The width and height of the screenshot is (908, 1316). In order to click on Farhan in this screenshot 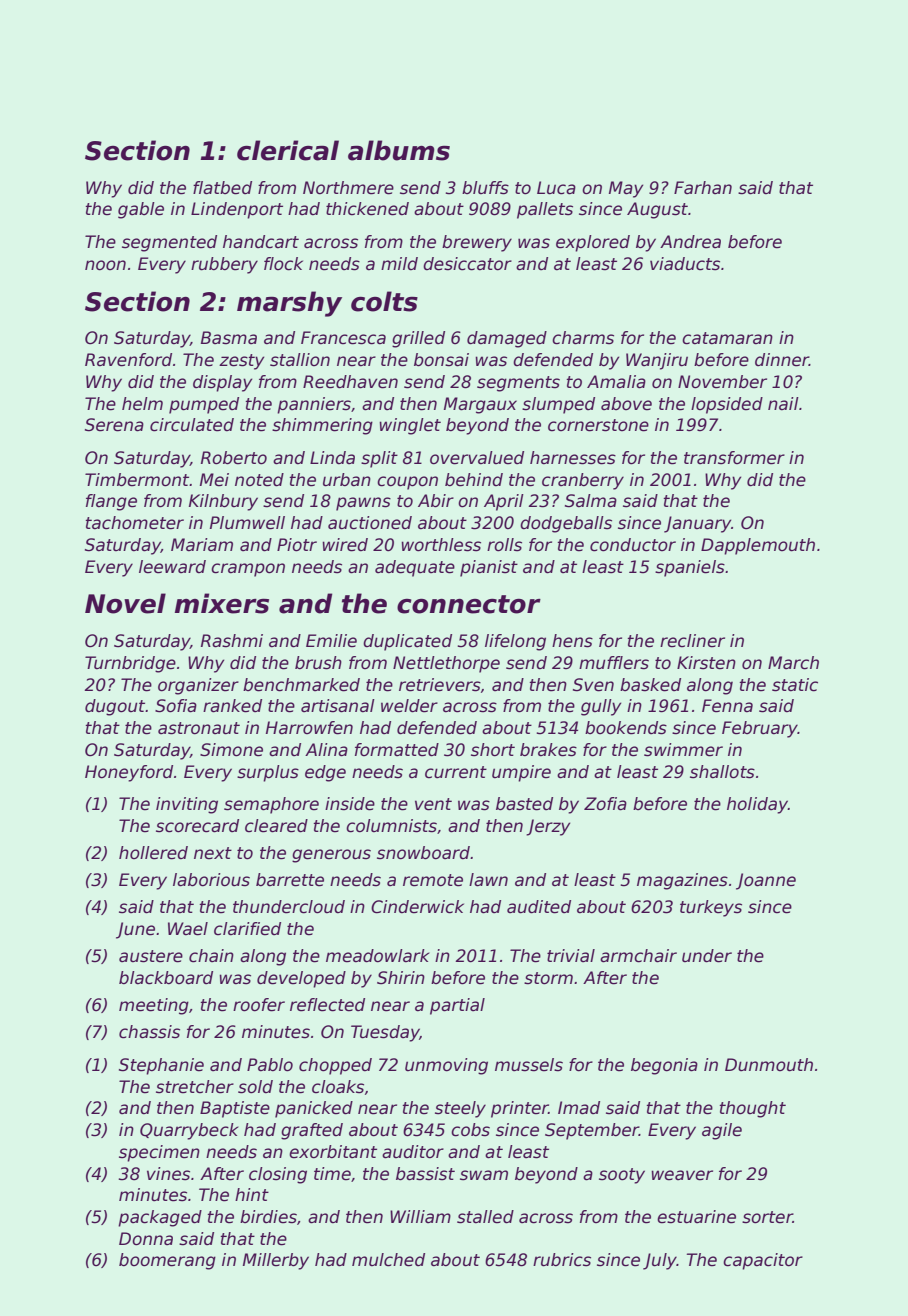, I will do `click(703, 187)`.
